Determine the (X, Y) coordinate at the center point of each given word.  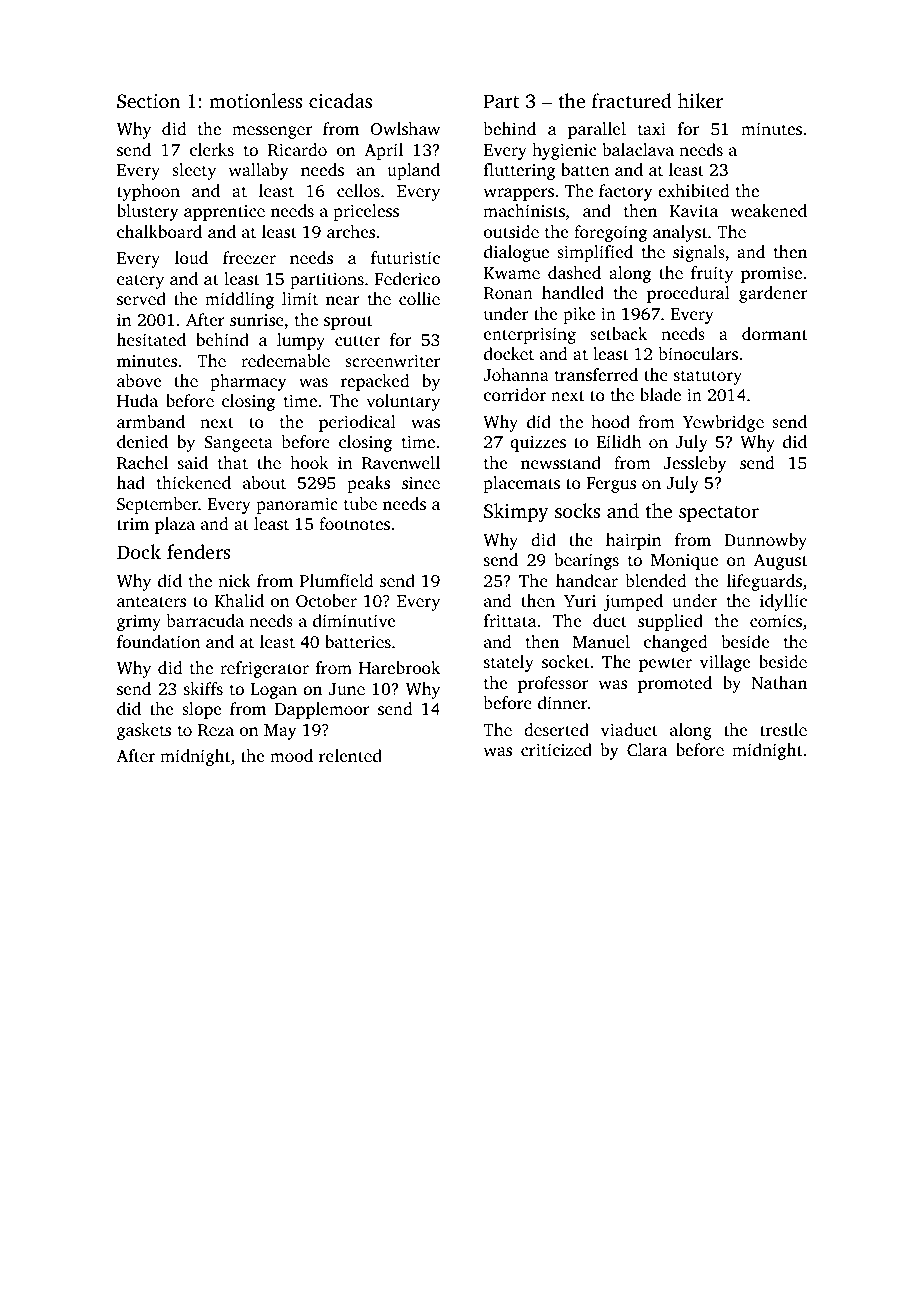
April (383, 151)
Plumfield (337, 580)
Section (148, 101)
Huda (137, 400)
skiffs (203, 688)
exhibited (694, 190)
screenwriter (392, 360)
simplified (595, 253)
